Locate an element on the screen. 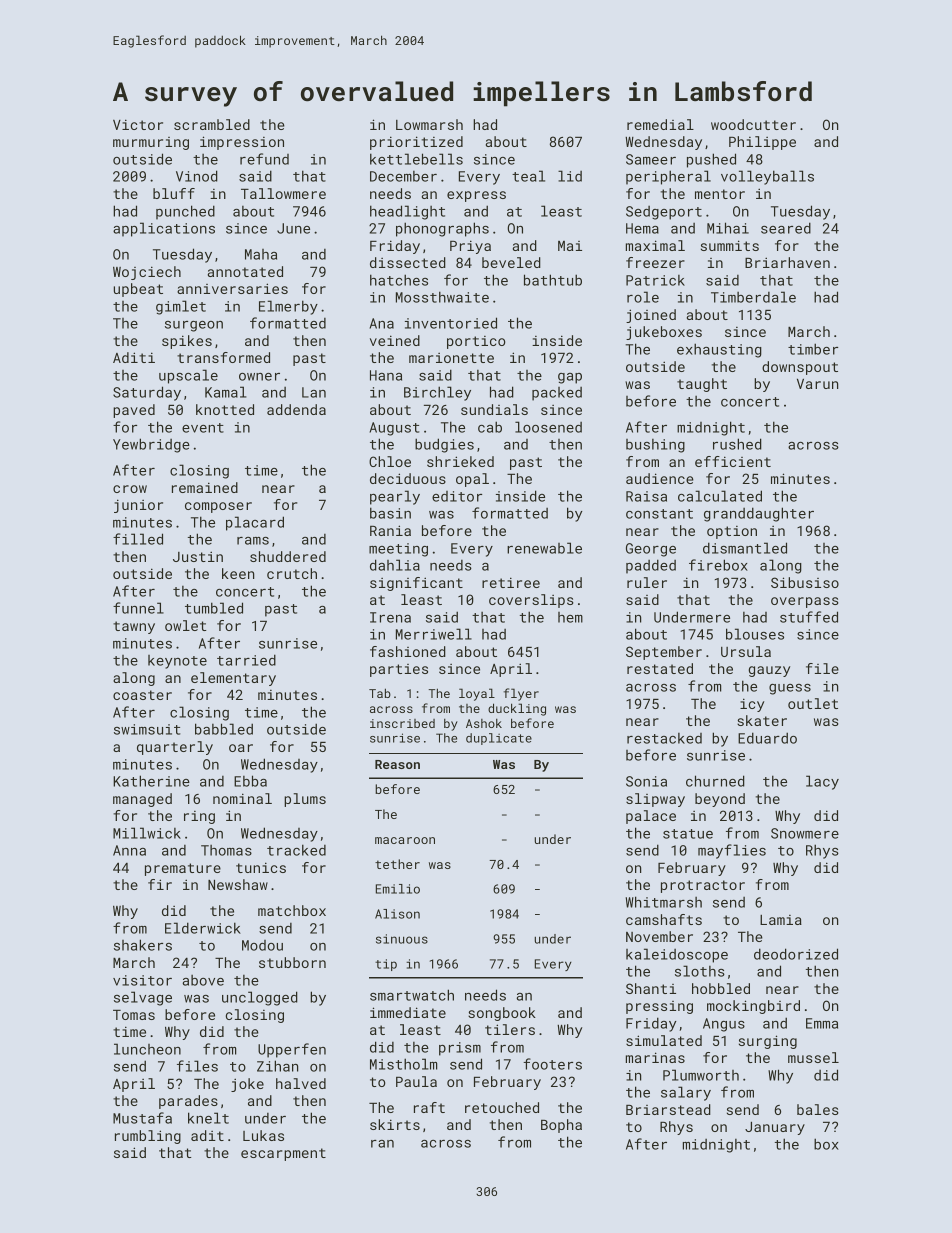 This screenshot has width=952, height=1233. gimlet is located at coordinates (181, 307).
